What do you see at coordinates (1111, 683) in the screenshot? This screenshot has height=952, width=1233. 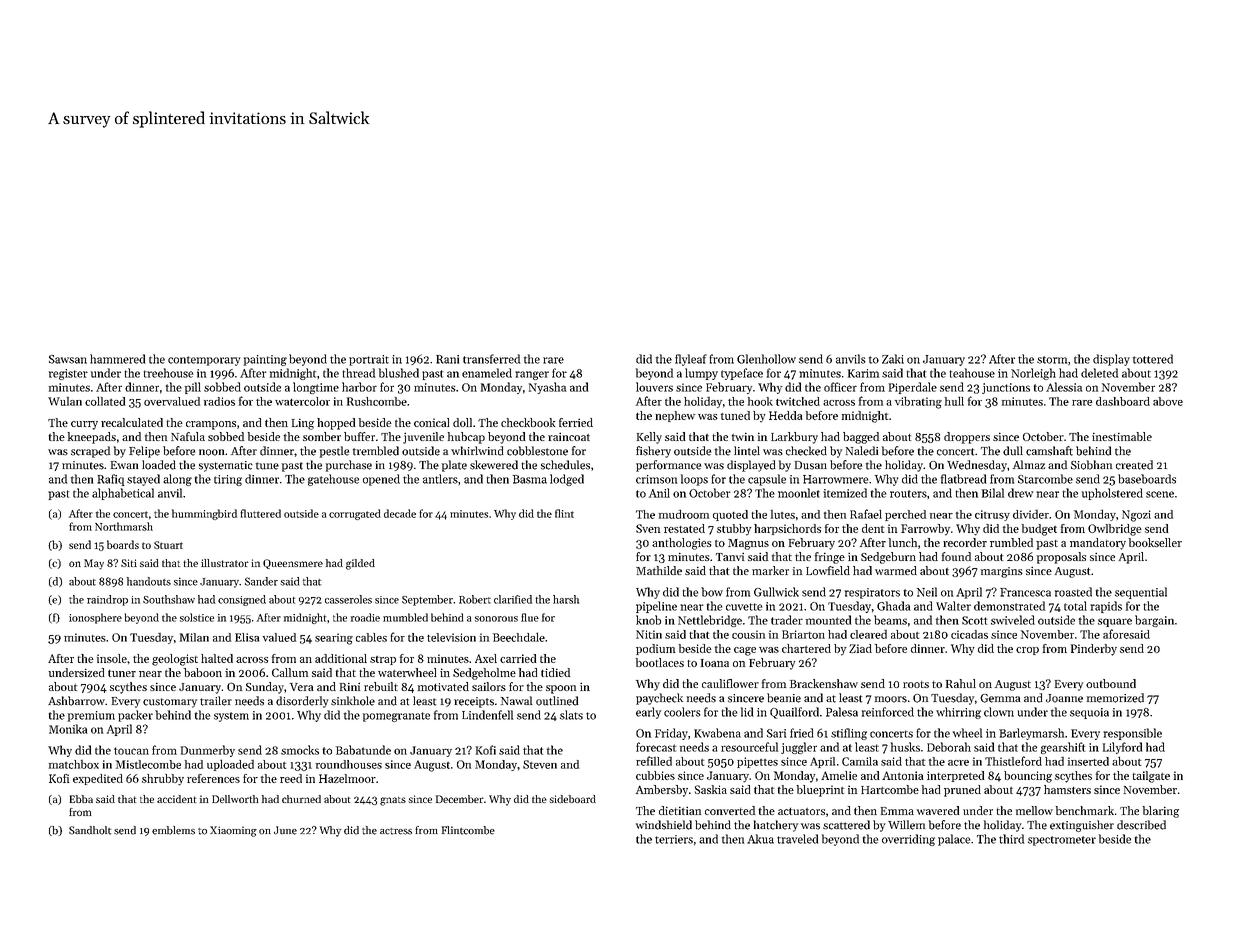 I see `outbound` at bounding box center [1111, 683].
